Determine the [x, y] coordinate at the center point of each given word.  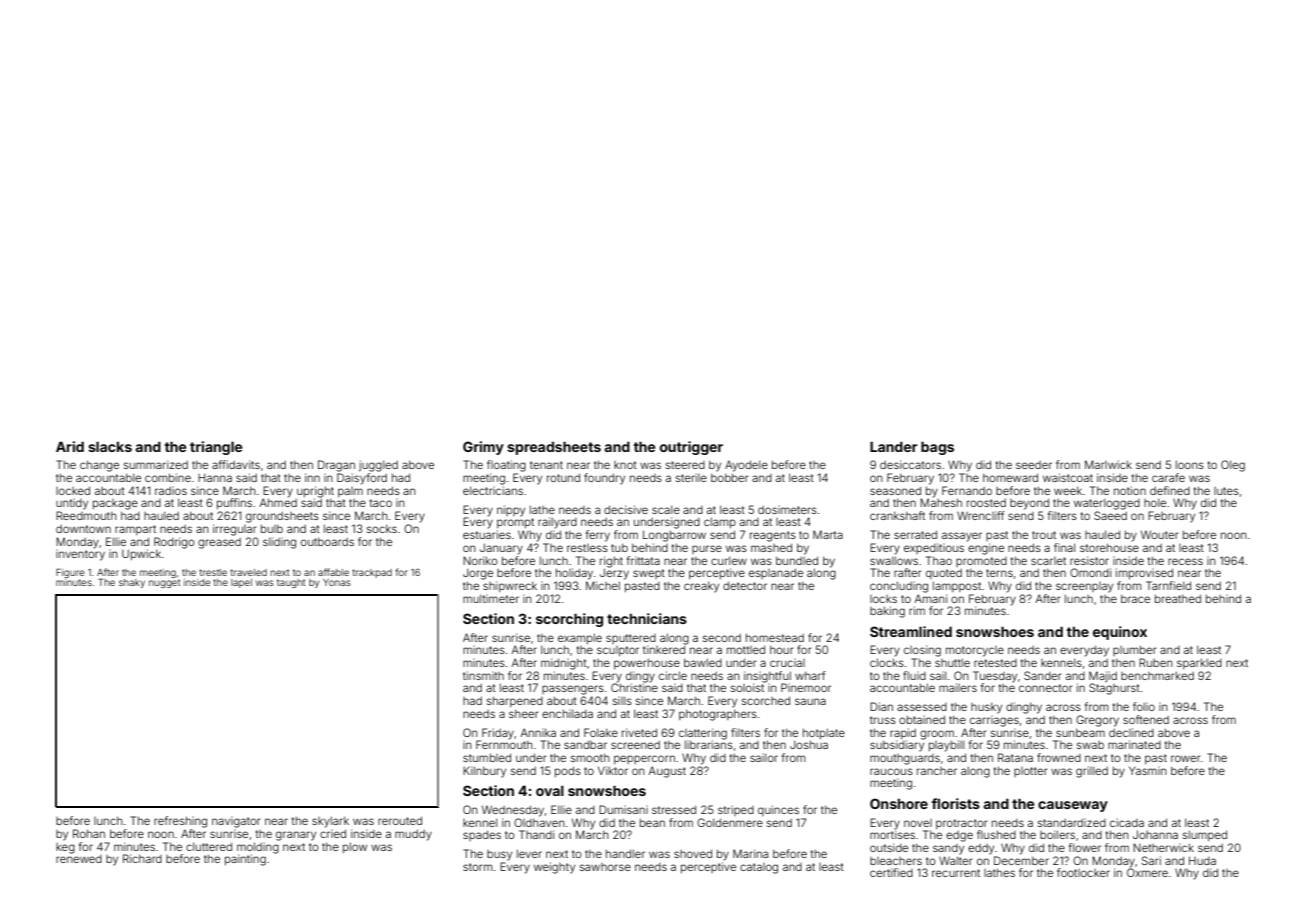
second [722, 638]
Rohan [89, 833]
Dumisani [623, 809]
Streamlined [911, 631]
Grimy [483, 448]
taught [291, 583]
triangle [216, 448]
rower [1185, 758]
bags [937, 448]
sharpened [515, 701]
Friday [498, 734]
